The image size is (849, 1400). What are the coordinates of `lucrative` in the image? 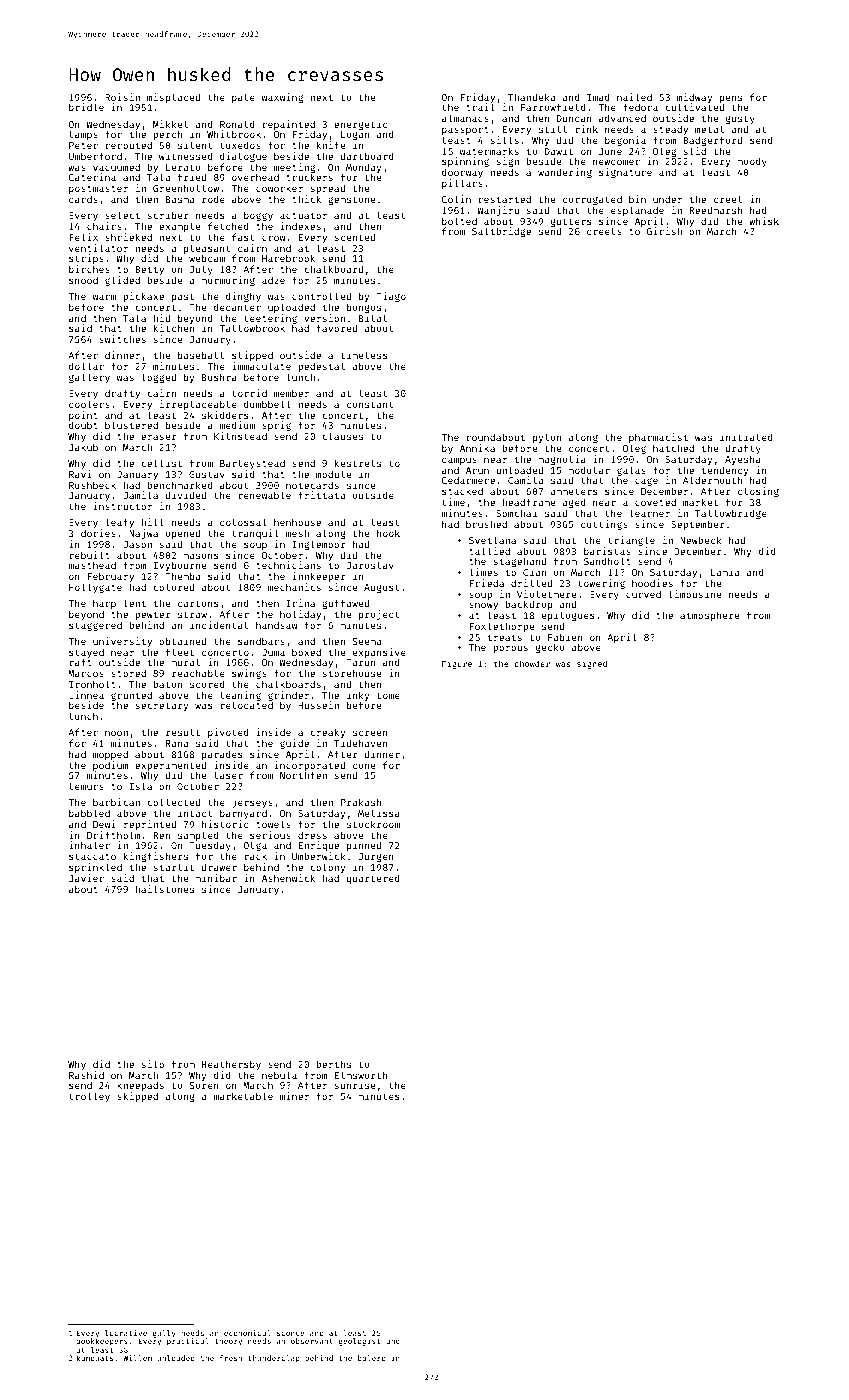 It's located at (126, 1333).
